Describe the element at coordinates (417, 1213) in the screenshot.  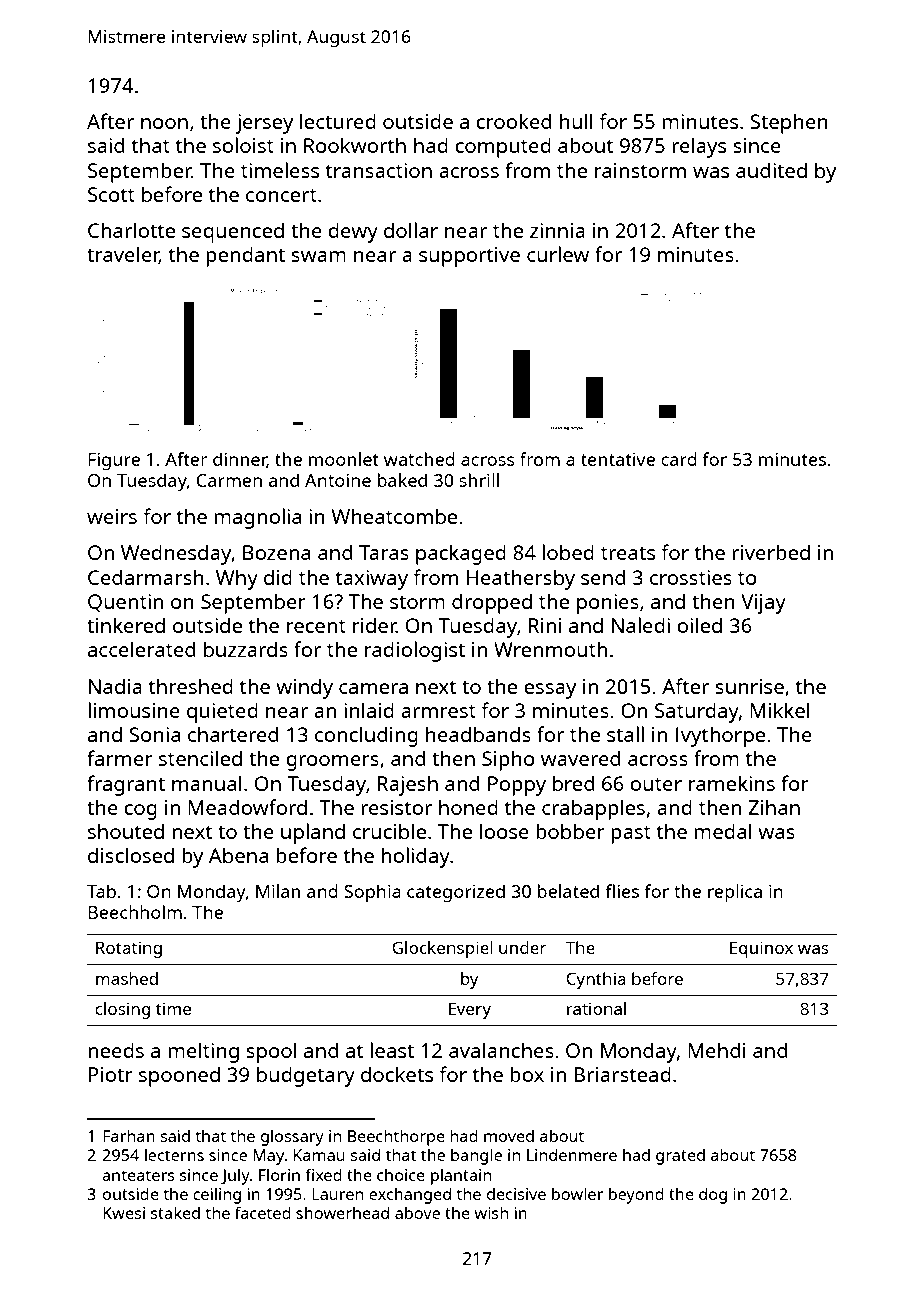
I see `above` at that location.
